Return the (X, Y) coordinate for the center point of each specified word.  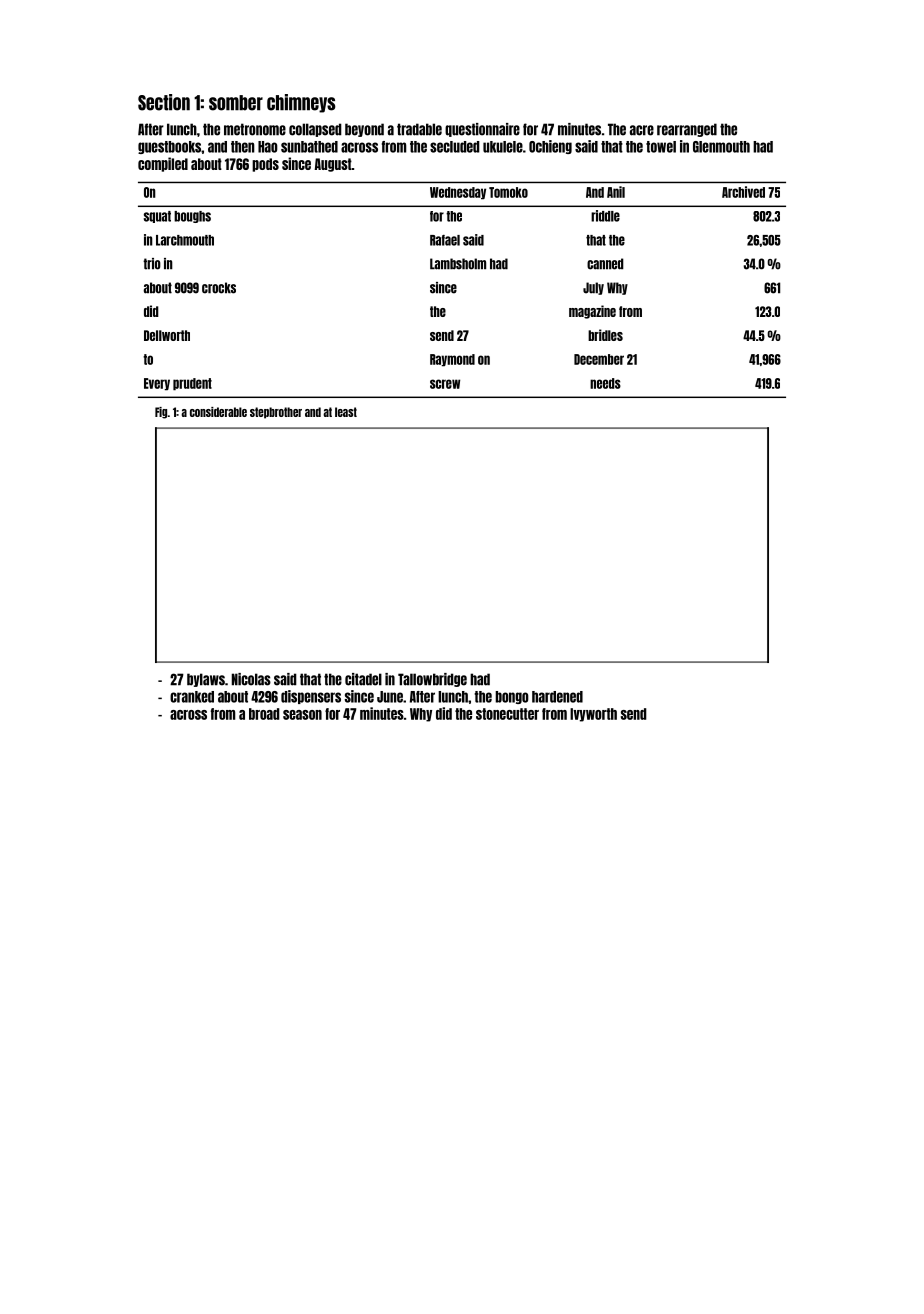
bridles (605, 335)
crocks (219, 288)
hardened (557, 697)
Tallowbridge (432, 680)
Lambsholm (458, 264)
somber (236, 103)
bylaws (206, 680)
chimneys (301, 103)
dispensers (311, 697)
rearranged (687, 130)
